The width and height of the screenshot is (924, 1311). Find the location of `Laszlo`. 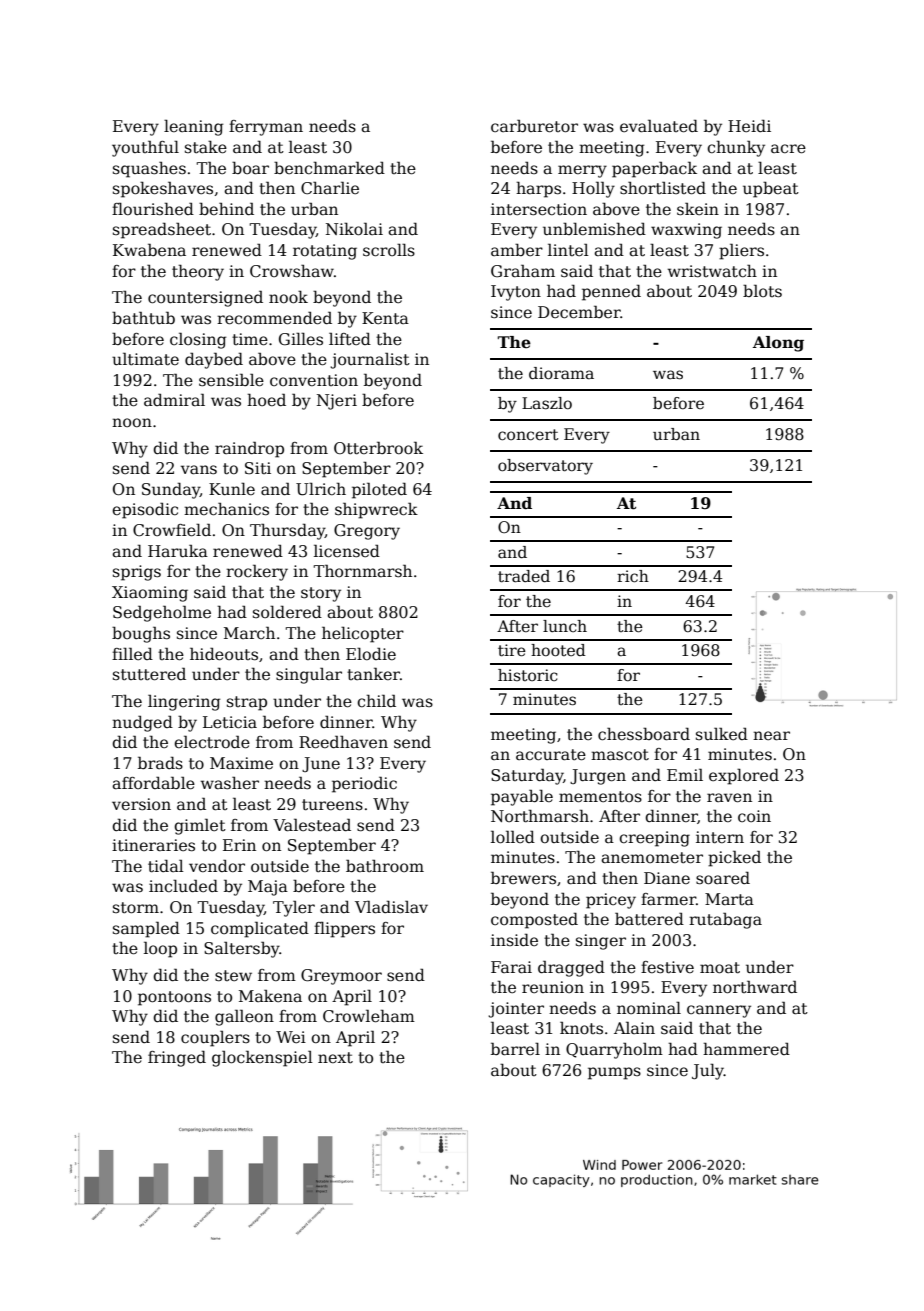

Laszlo is located at coordinates (547, 403).
